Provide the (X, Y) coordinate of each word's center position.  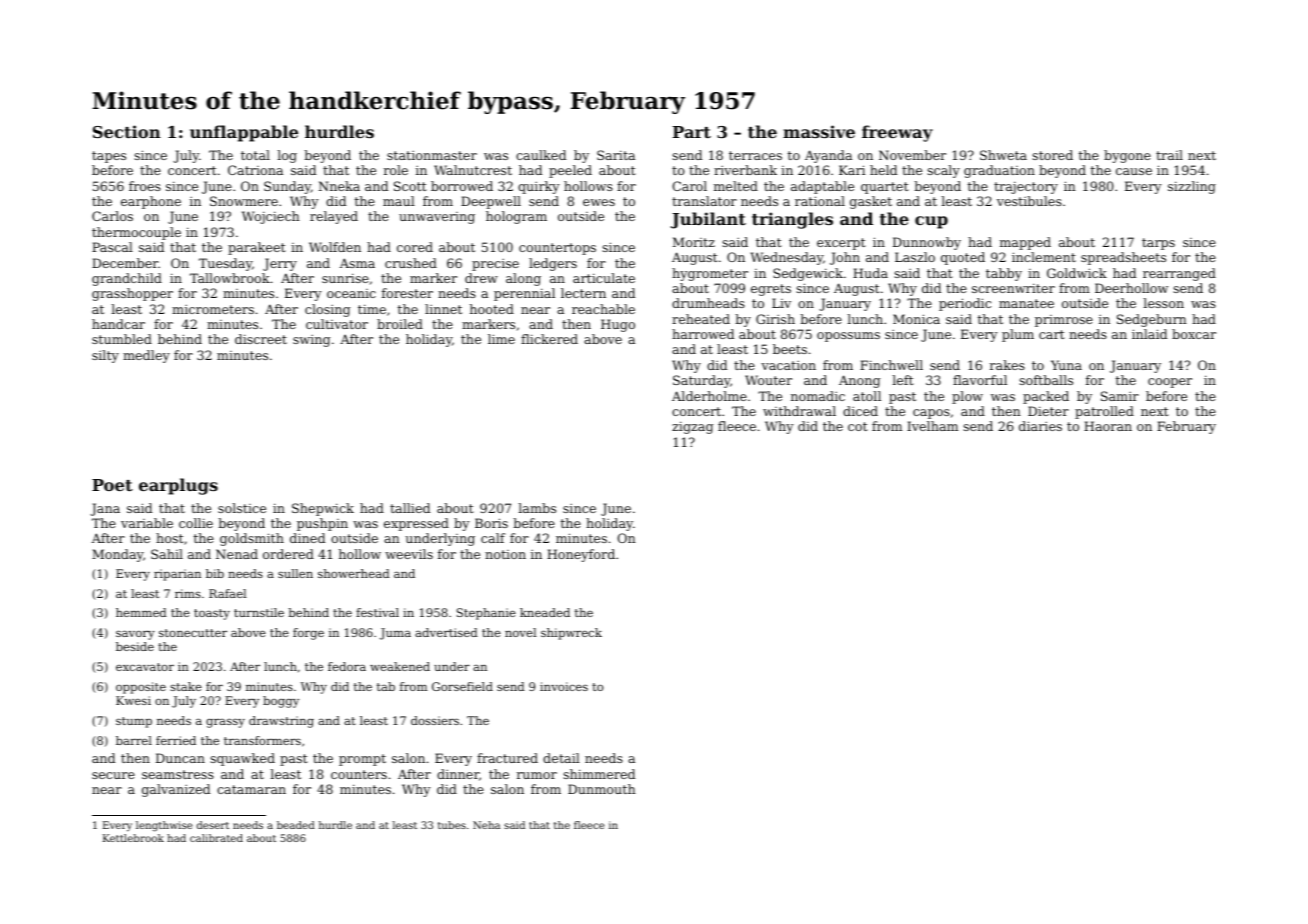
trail (1169, 155)
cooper (1170, 383)
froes (145, 186)
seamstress (178, 774)
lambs (537, 508)
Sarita (616, 155)
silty (105, 356)
